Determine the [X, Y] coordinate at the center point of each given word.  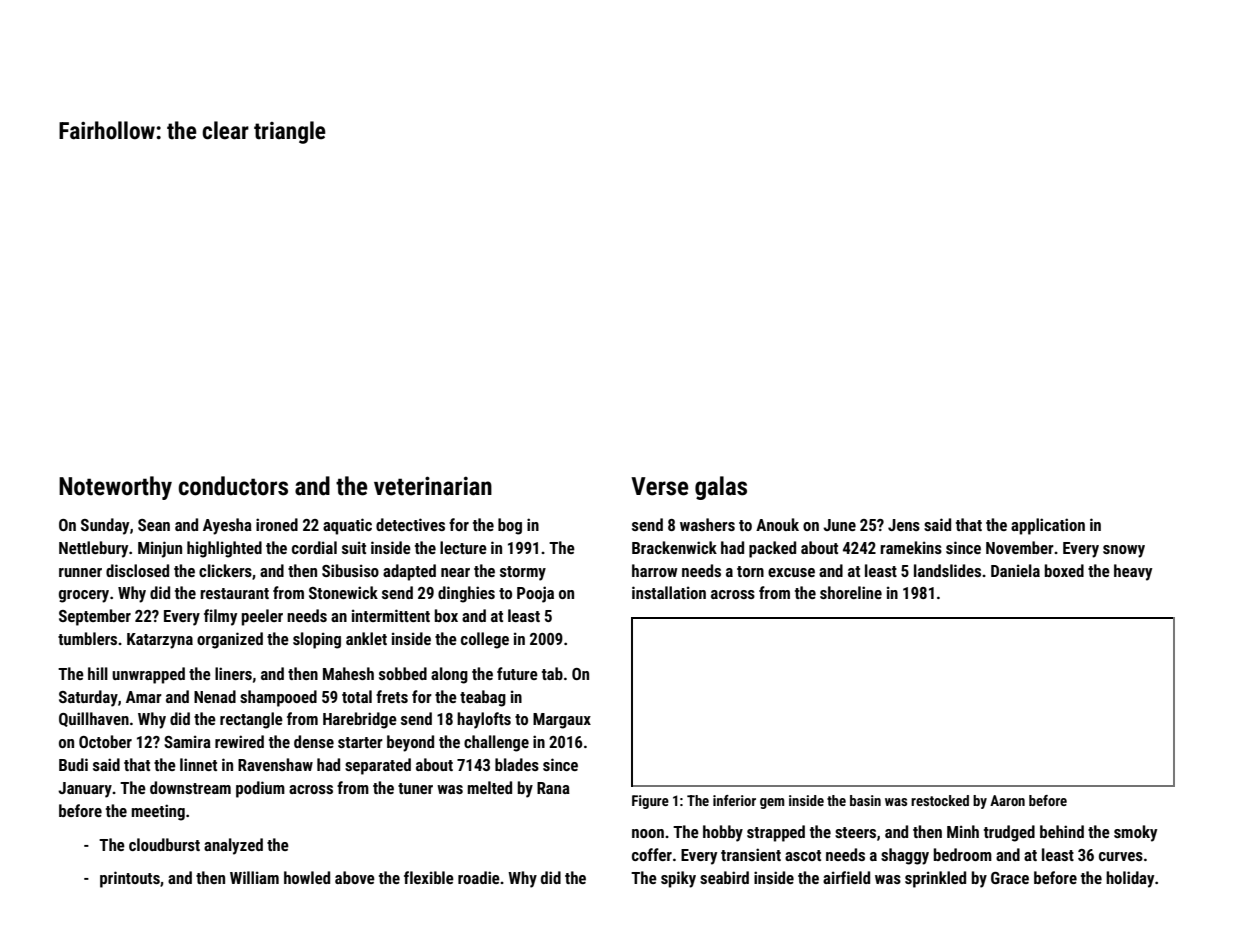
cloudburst [164, 844]
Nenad [215, 696]
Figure [650, 802]
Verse [660, 486]
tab [552, 673]
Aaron [1007, 800]
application [1048, 526]
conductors [233, 486]
